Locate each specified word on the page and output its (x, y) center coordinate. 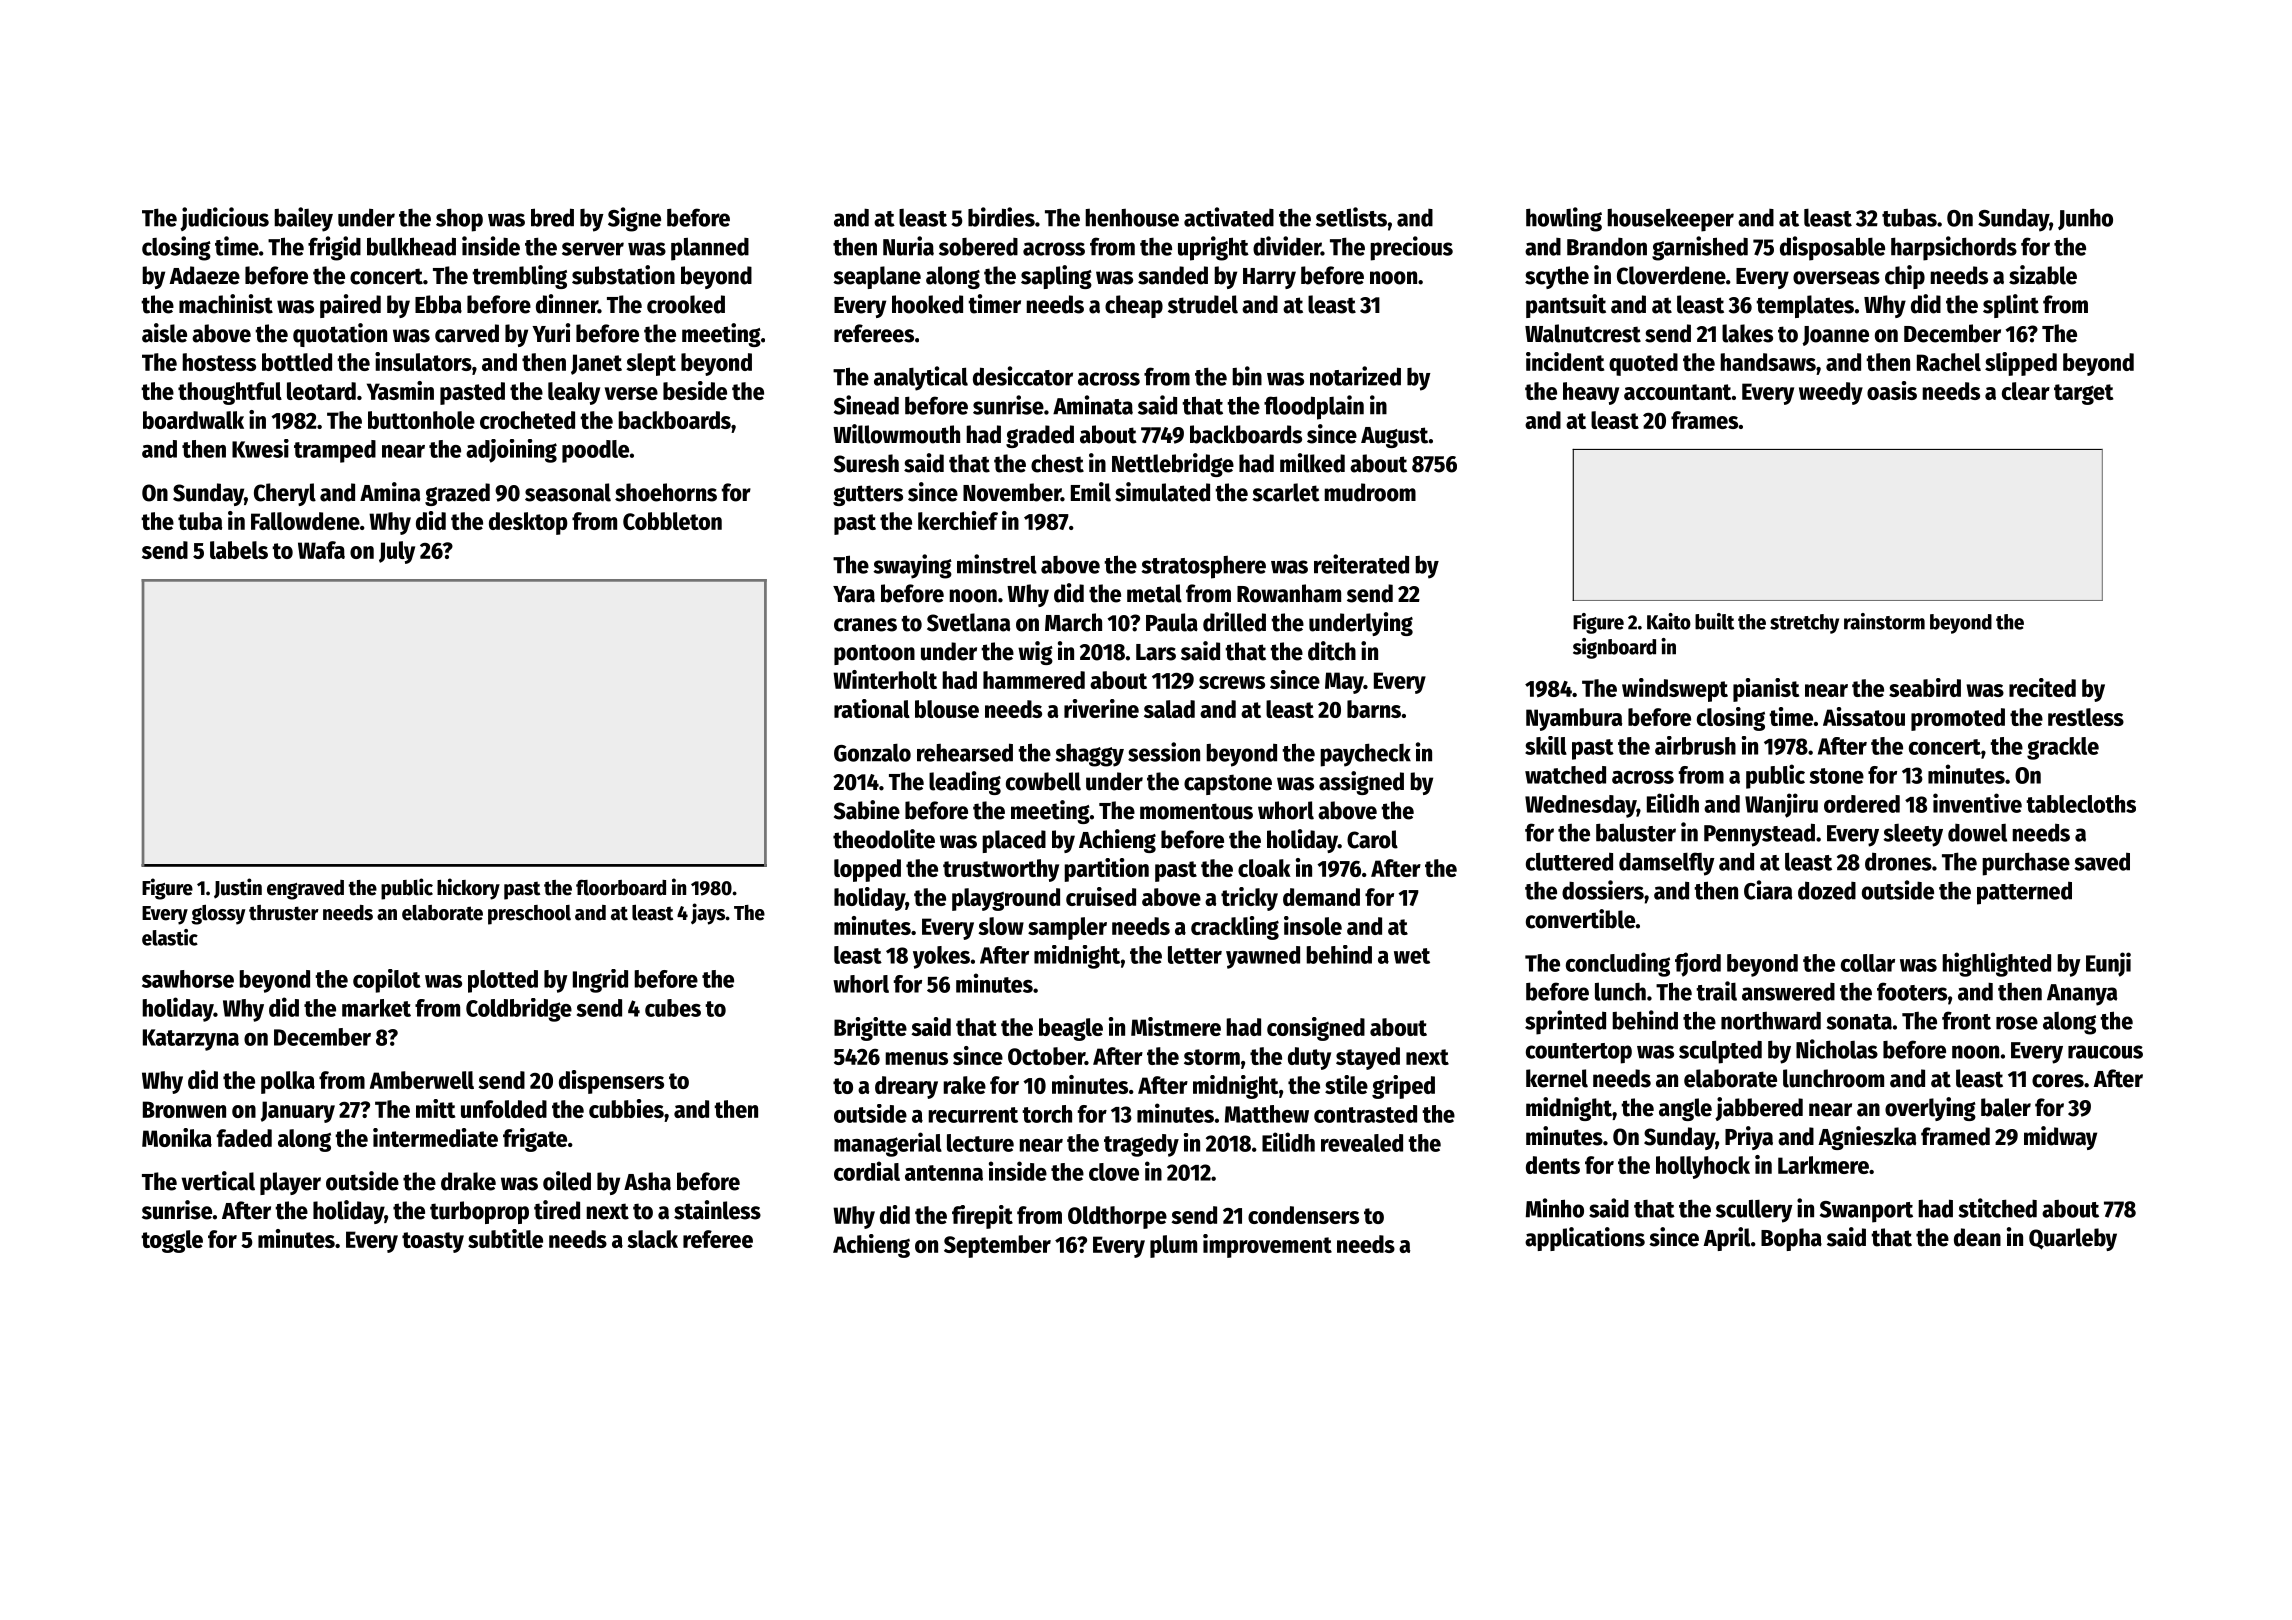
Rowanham (1289, 593)
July (397, 552)
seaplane (877, 277)
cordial (867, 1171)
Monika (177, 1137)
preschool (529, 915)
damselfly (1667, 864)
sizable (2043, 275)
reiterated (1361, 564)
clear (2026, 391)
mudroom (1370, 492)
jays (708, 914)
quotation (340, 335)
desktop (528, 523)
